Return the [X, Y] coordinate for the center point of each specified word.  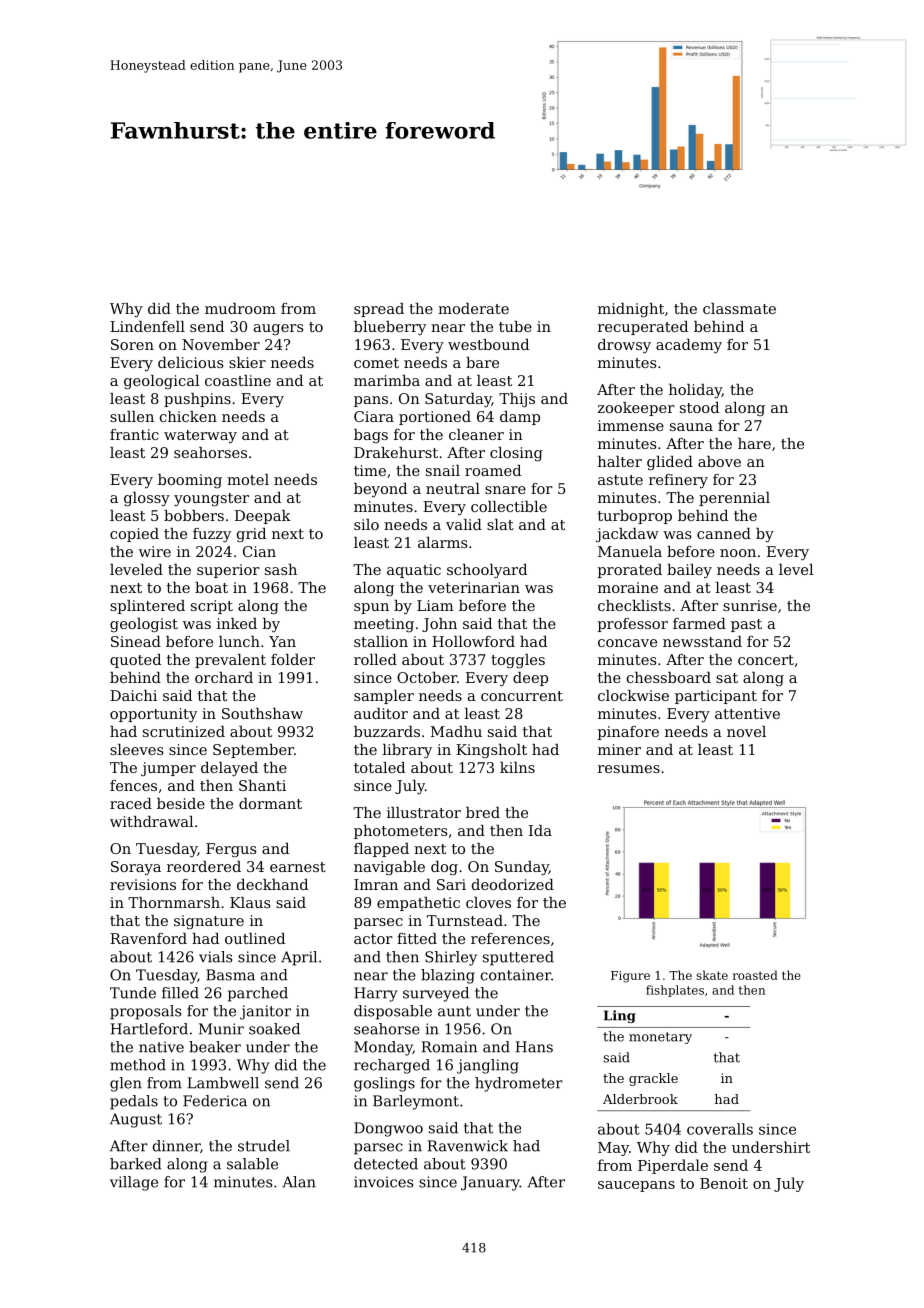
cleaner [476, 434]
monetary [660, 1038]
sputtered [518, 958]
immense [631, 425]
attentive [747, 713]
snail [443, 470]
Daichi [133, 695]
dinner [176, 1146]
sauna [691, 427]
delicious [190, 362]
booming [190, 481]
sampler [384, 697]
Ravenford [148, 938]
